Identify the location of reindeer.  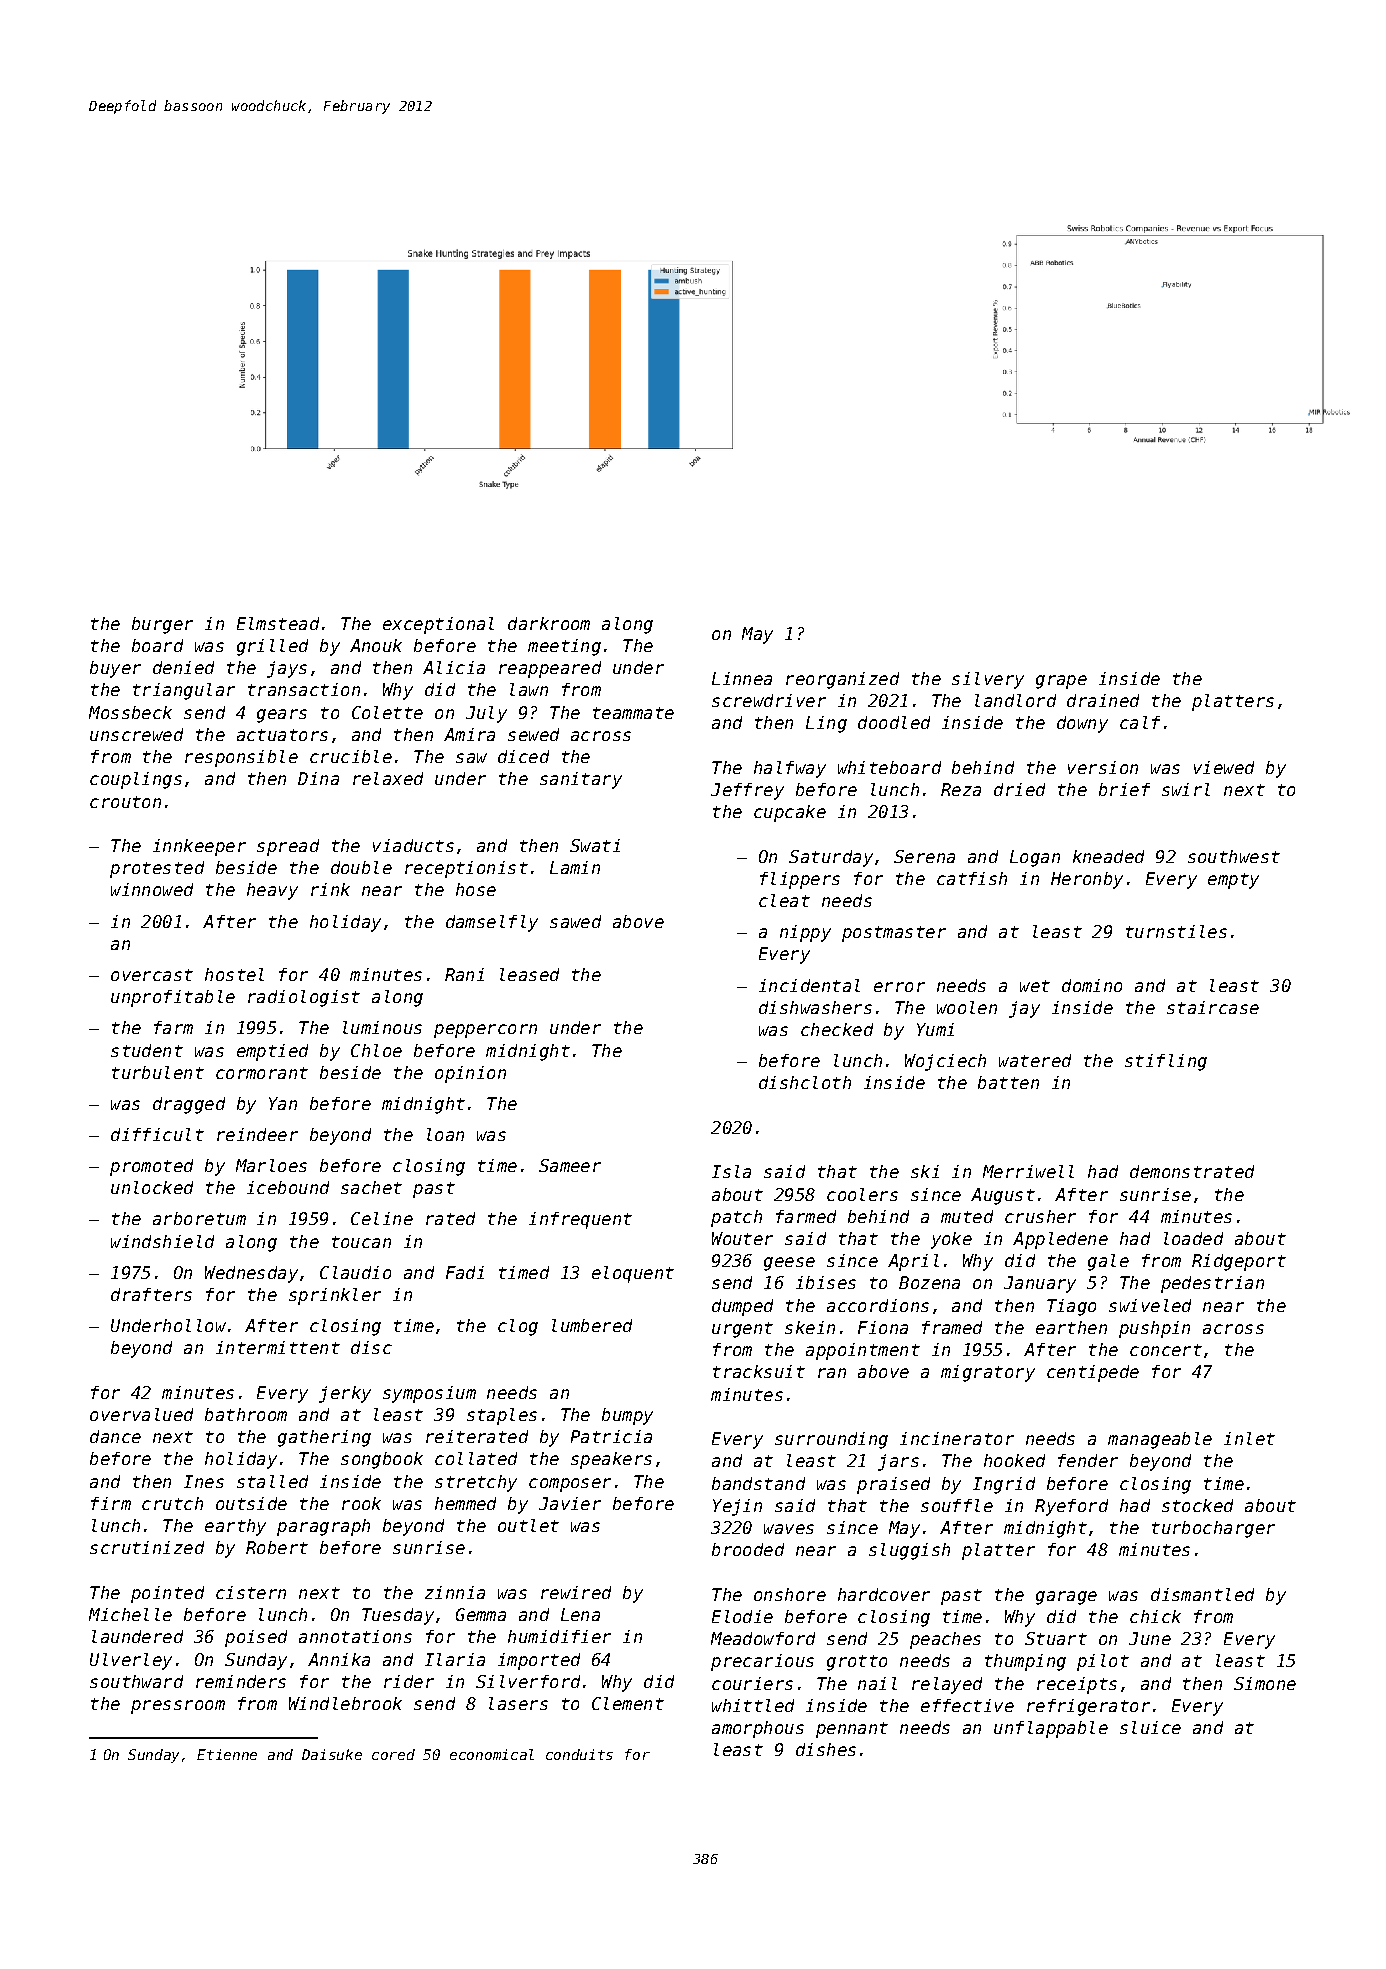
(257, 1134).
